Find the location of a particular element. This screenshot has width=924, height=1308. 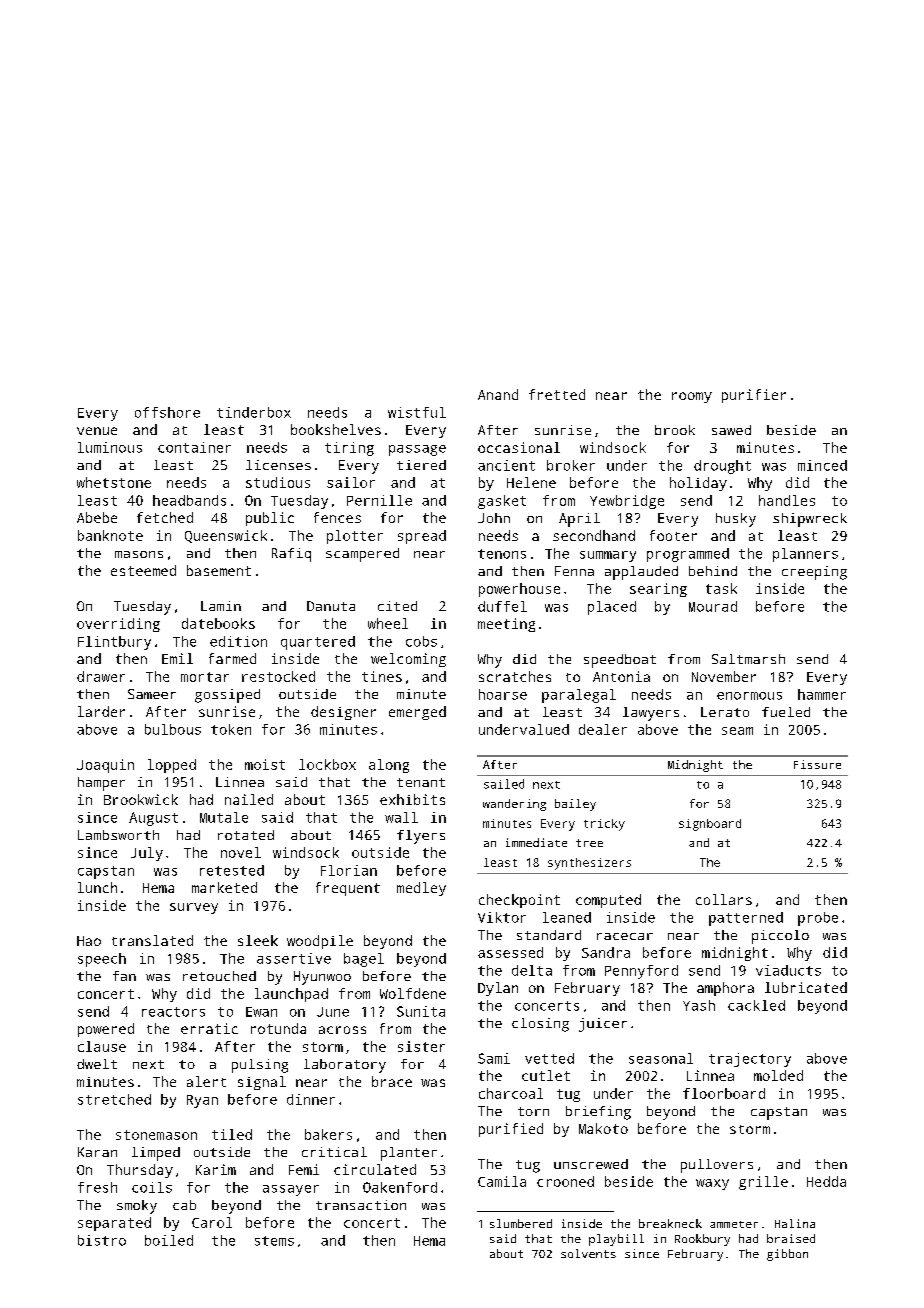

Hedda is located at coordinates (826, 1181).
